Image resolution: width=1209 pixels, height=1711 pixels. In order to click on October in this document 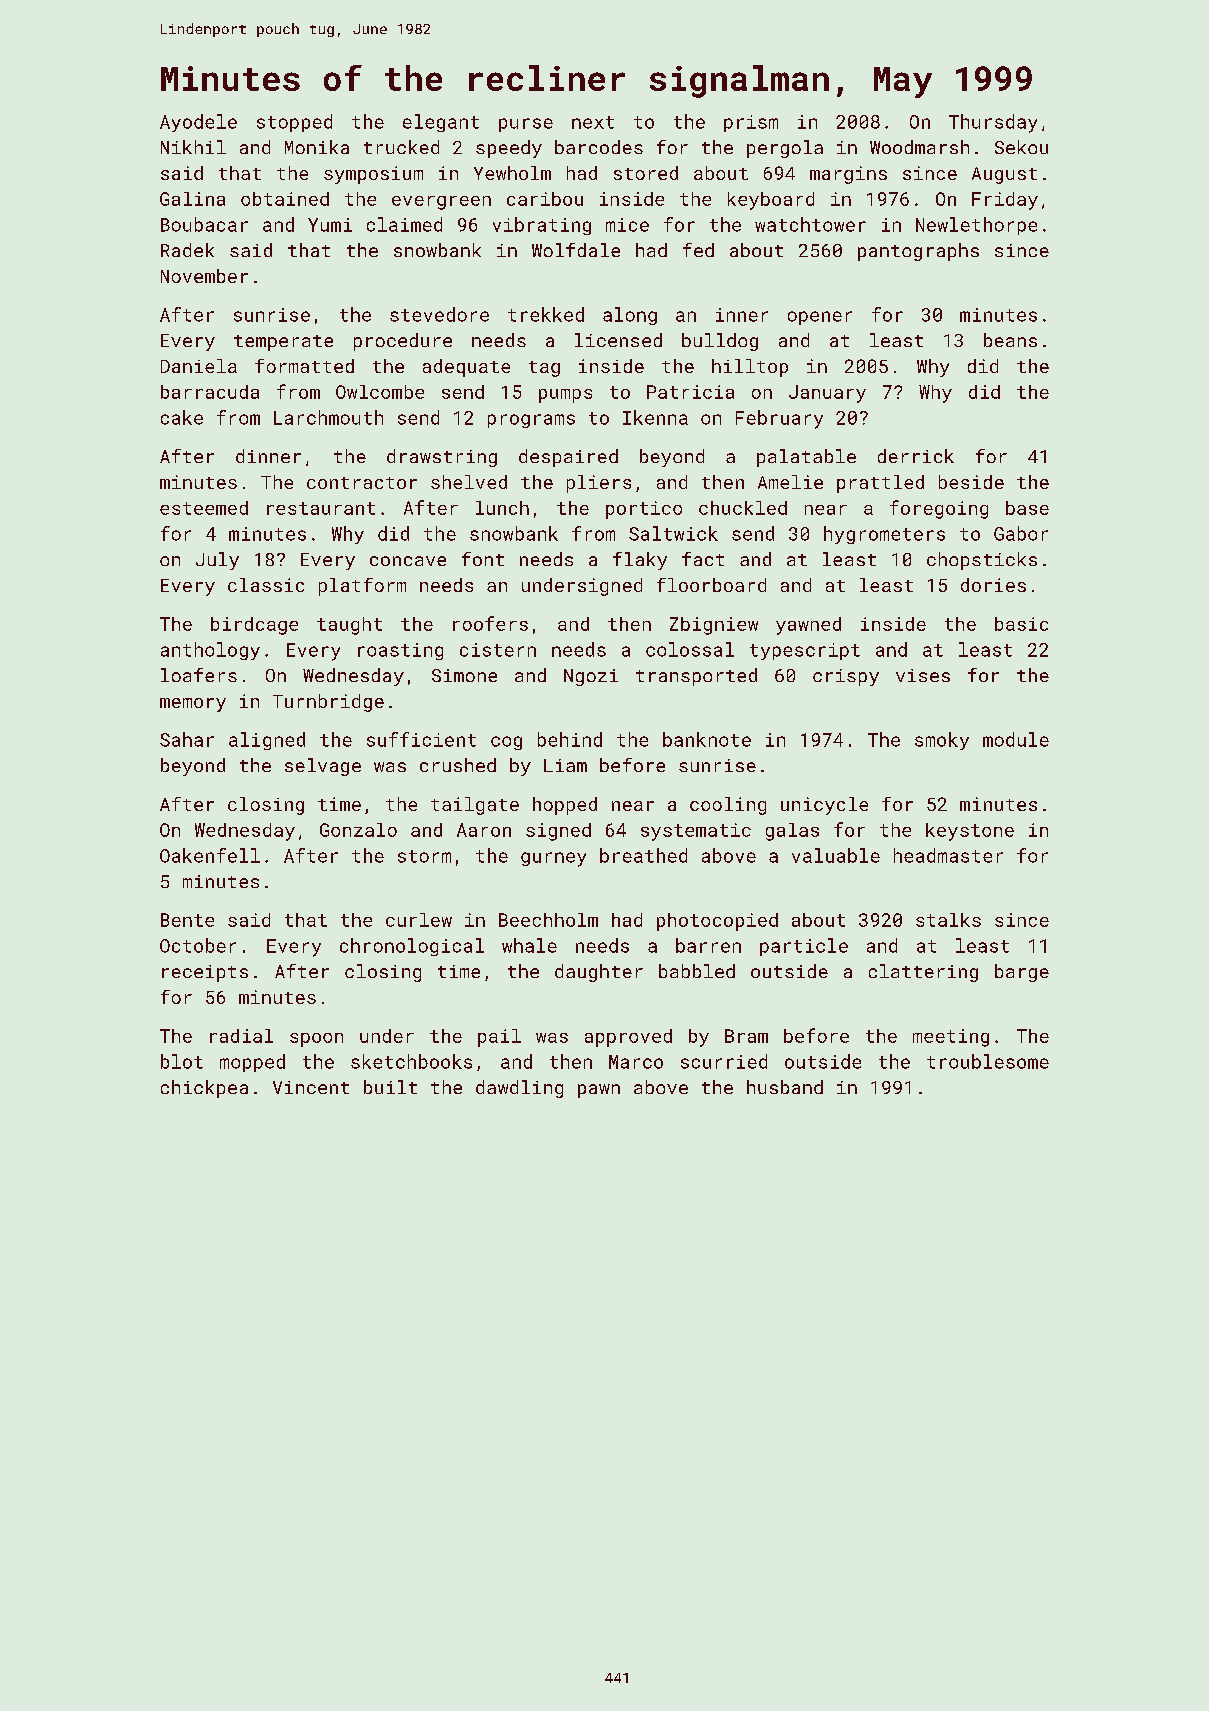, I will do `click(198, 945)`.
